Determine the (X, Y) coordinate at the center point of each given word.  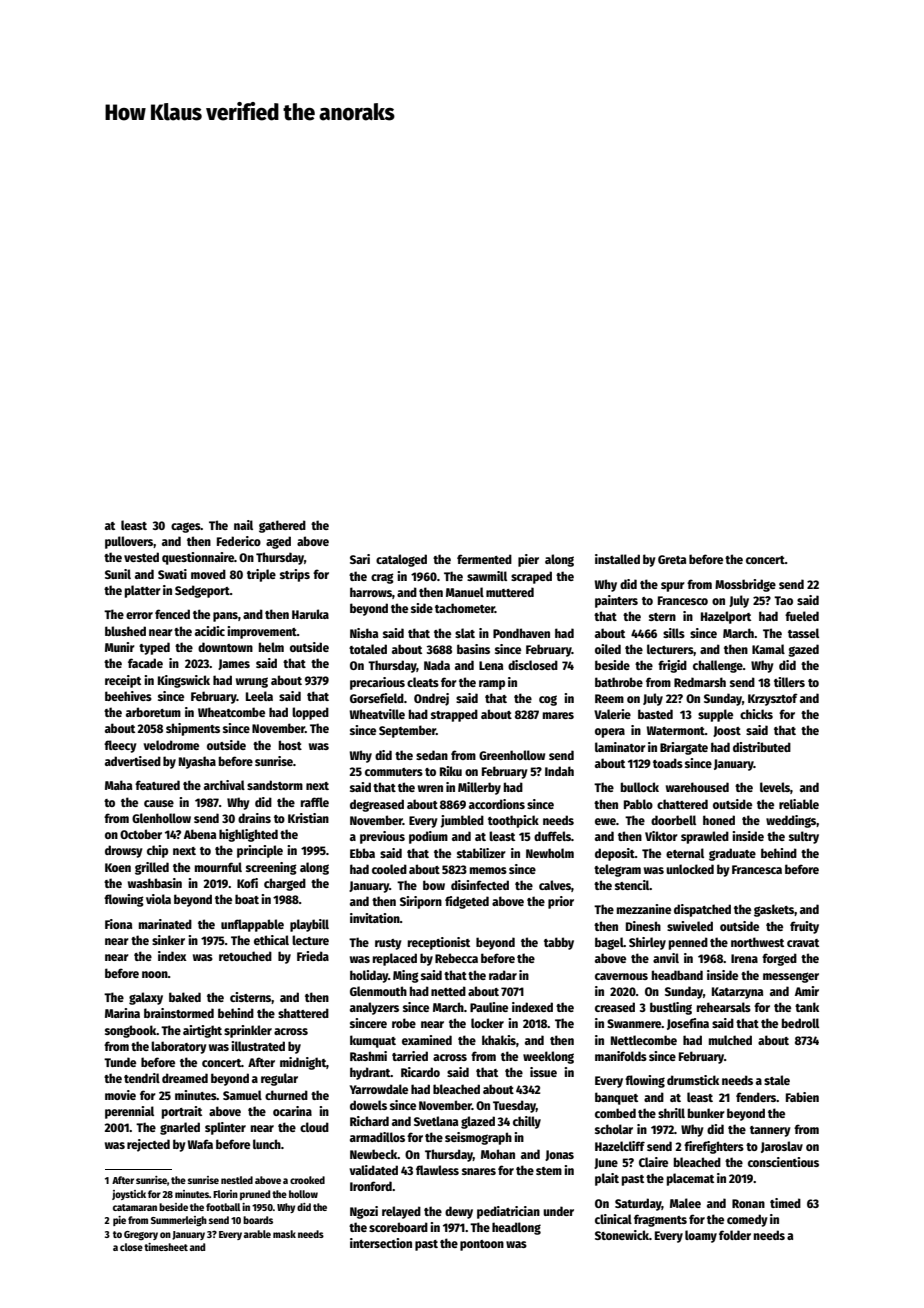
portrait (182, 1112)
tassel (803, 633)
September (407, 731)
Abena (200, 834)
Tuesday (514, 1106)
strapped (454, 715)
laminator (620, 747)
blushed (125, 631)
